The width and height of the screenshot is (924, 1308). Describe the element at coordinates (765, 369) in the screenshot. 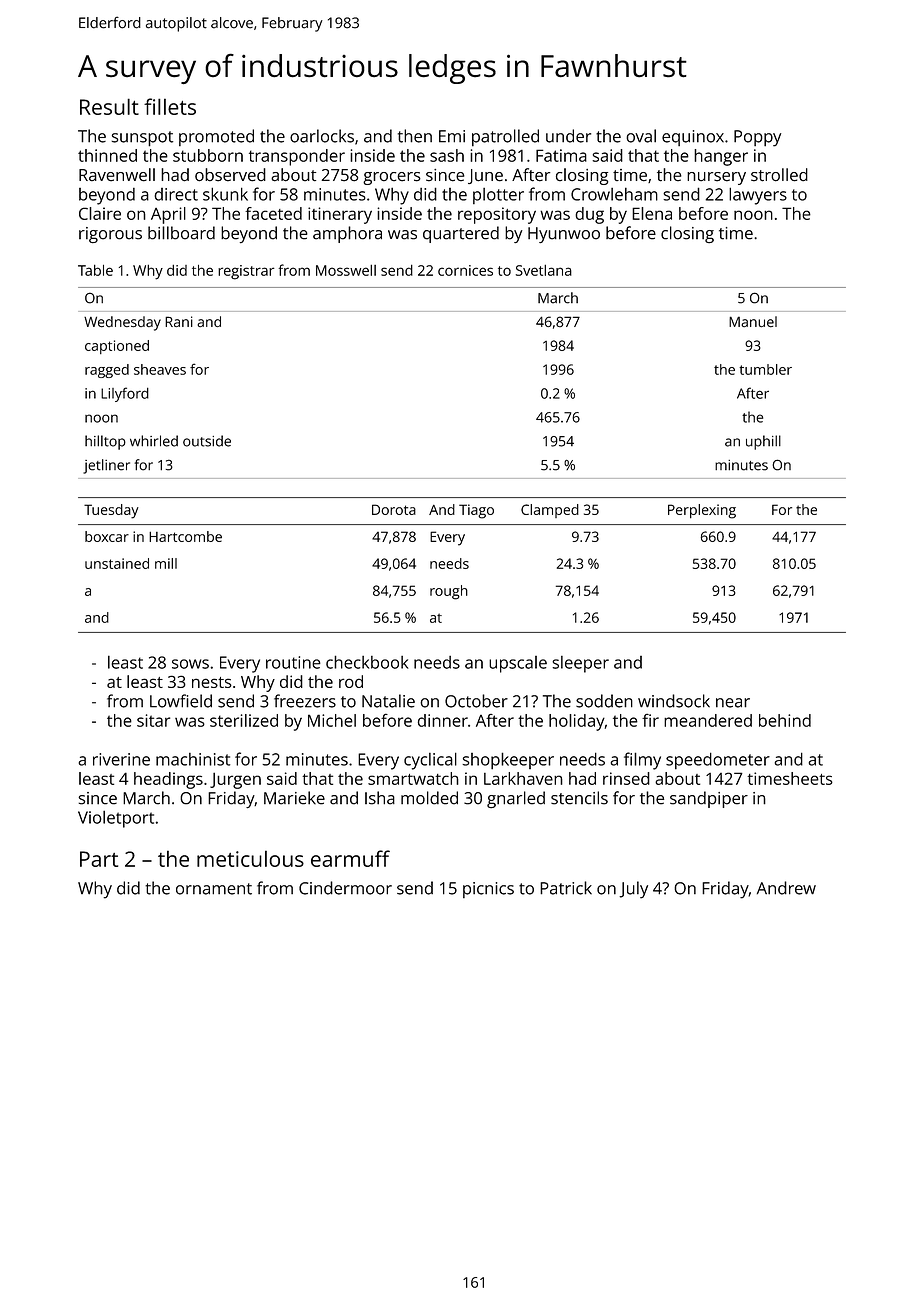

I see `tumbler` at that location.
